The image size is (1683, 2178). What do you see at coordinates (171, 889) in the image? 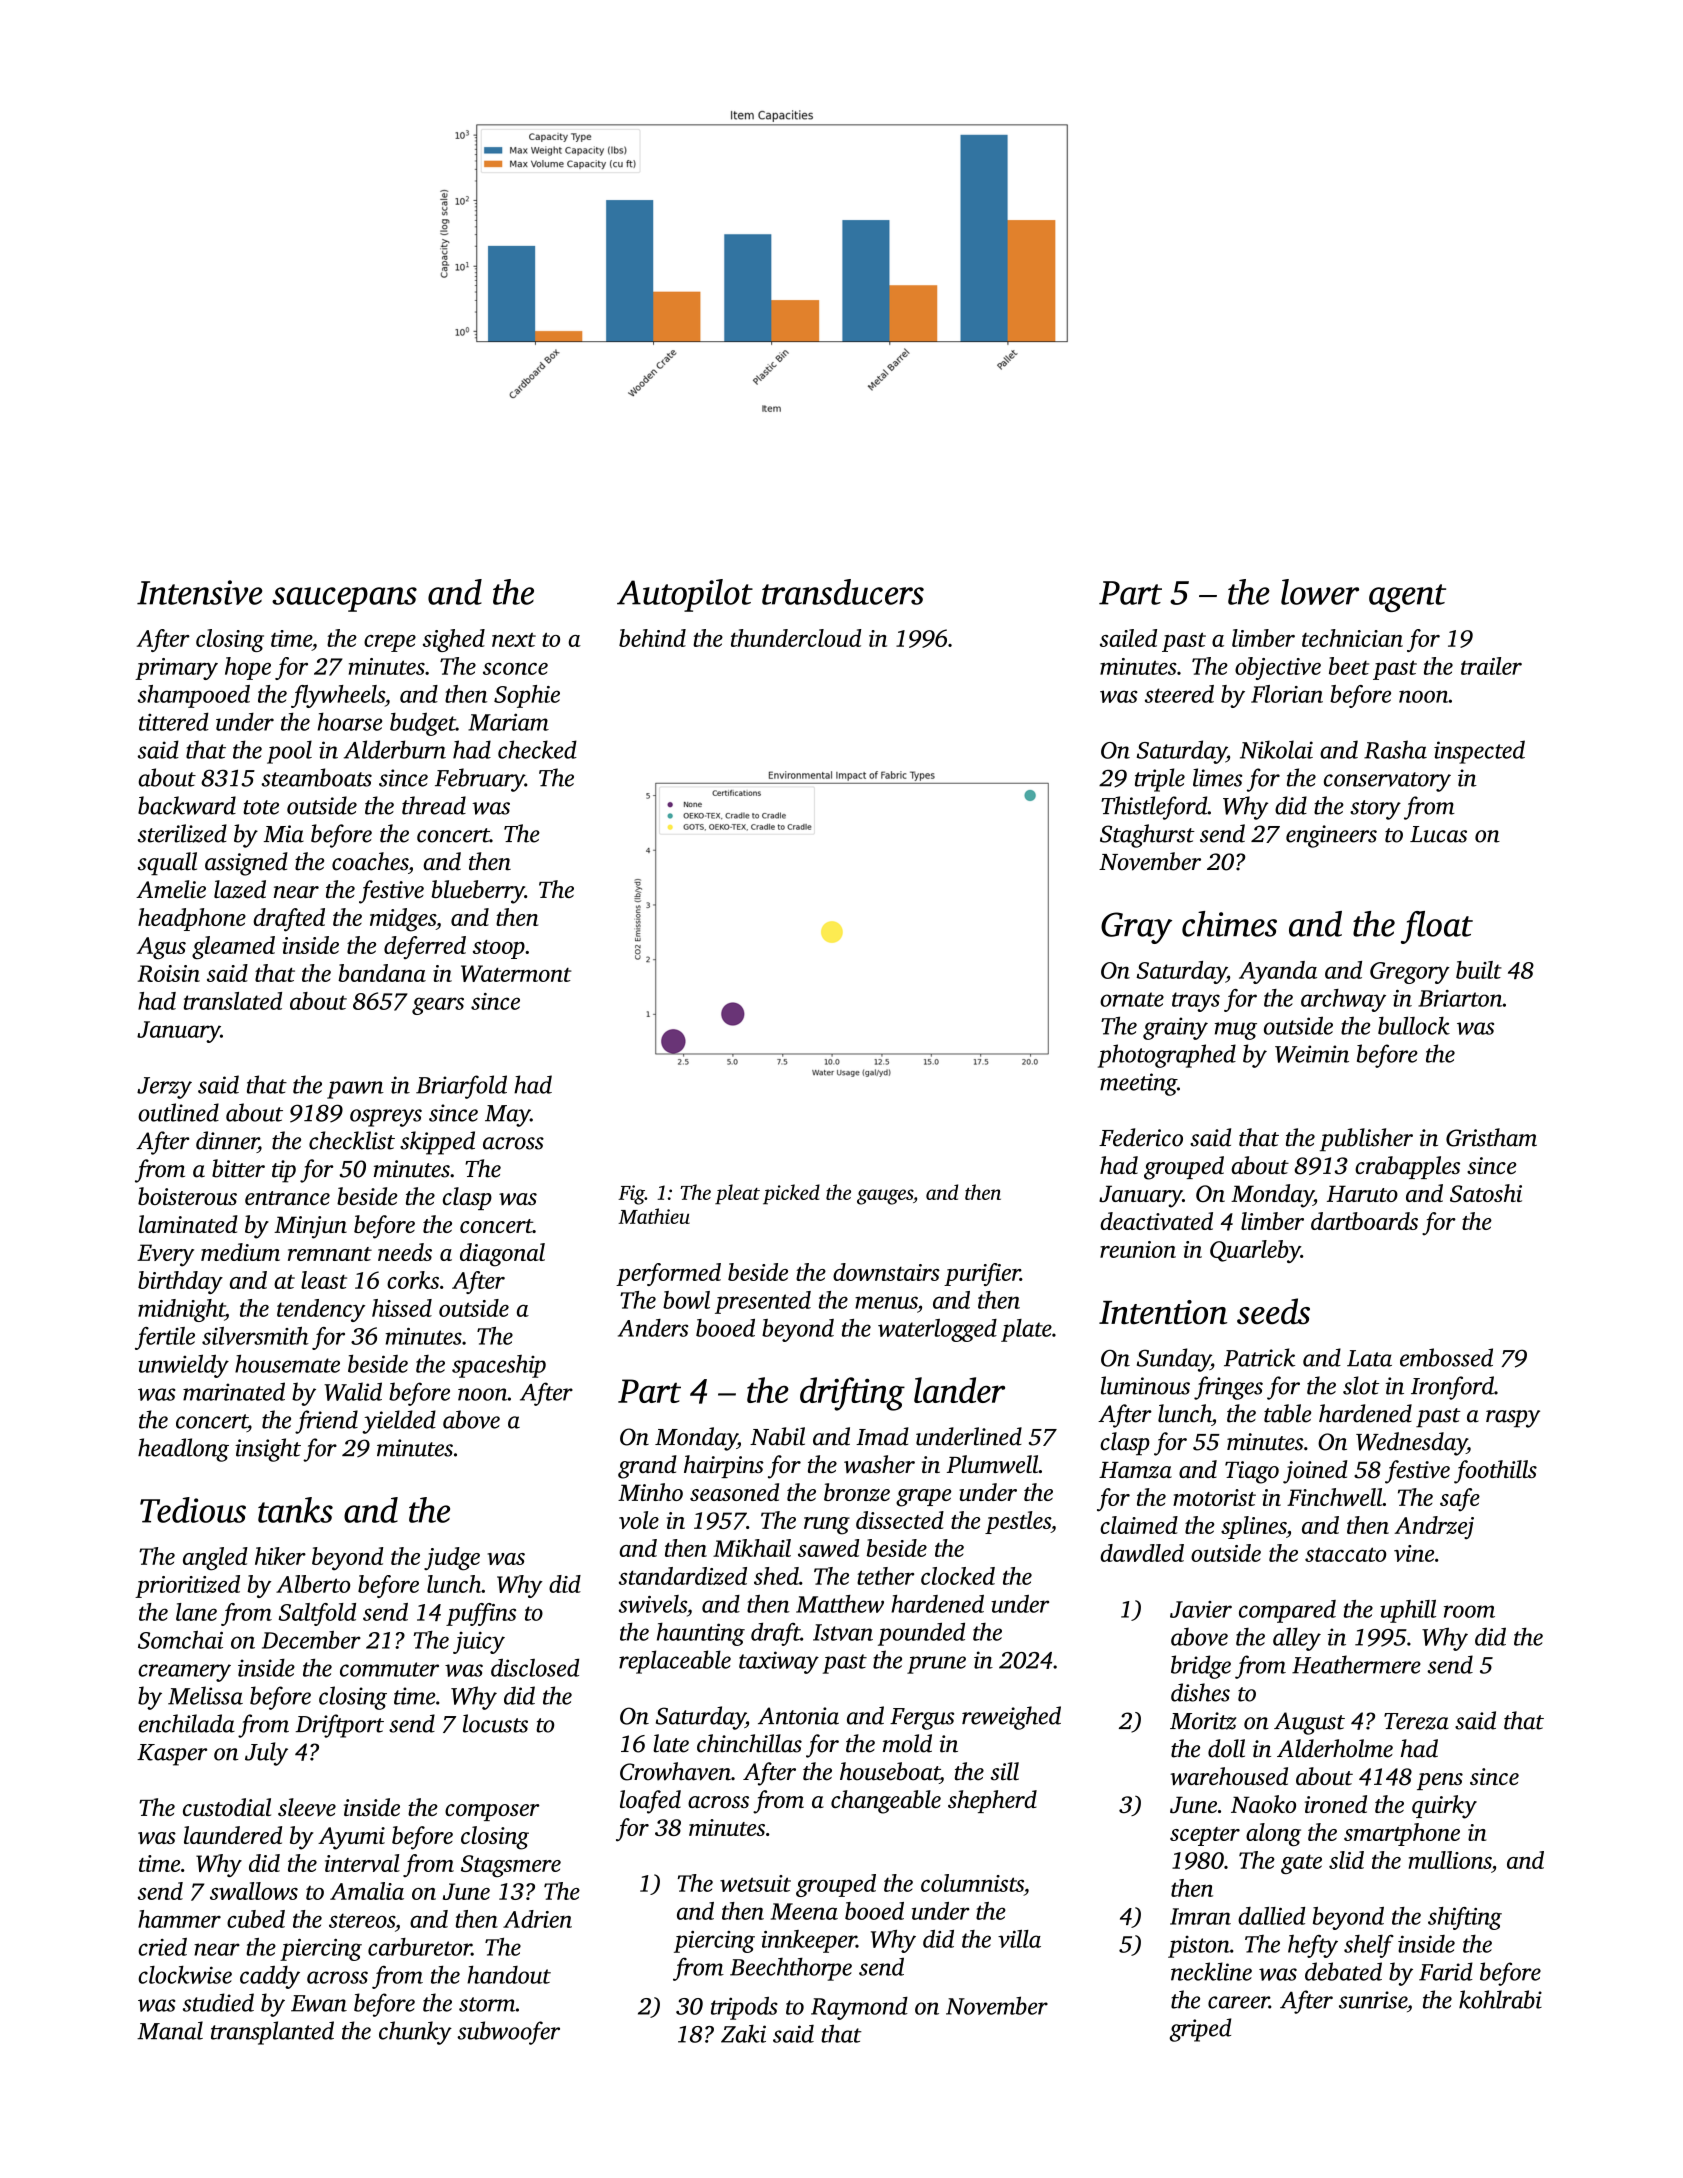
I see `Amelie` at bounding box center [171, 889].
